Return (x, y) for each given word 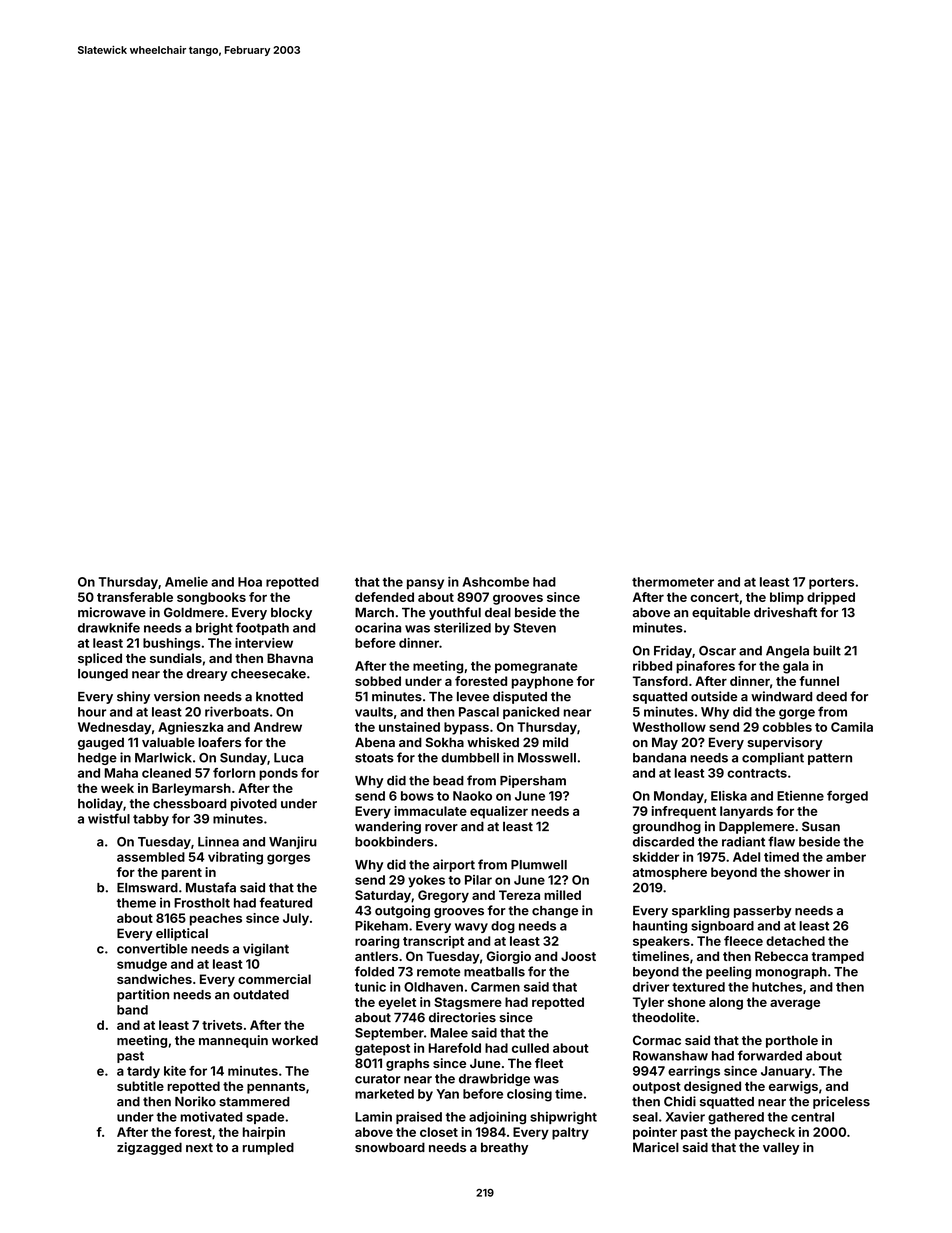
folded (374, 971)
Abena (375, 742)
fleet (549, 1063)
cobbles (787, 727)
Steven (534, 628)
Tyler (648, 1003)
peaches (216, 919)
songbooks (211, 598)
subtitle (140, 1086)
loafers (219, 742)
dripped (831, 598)
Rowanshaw (670, 1056)
